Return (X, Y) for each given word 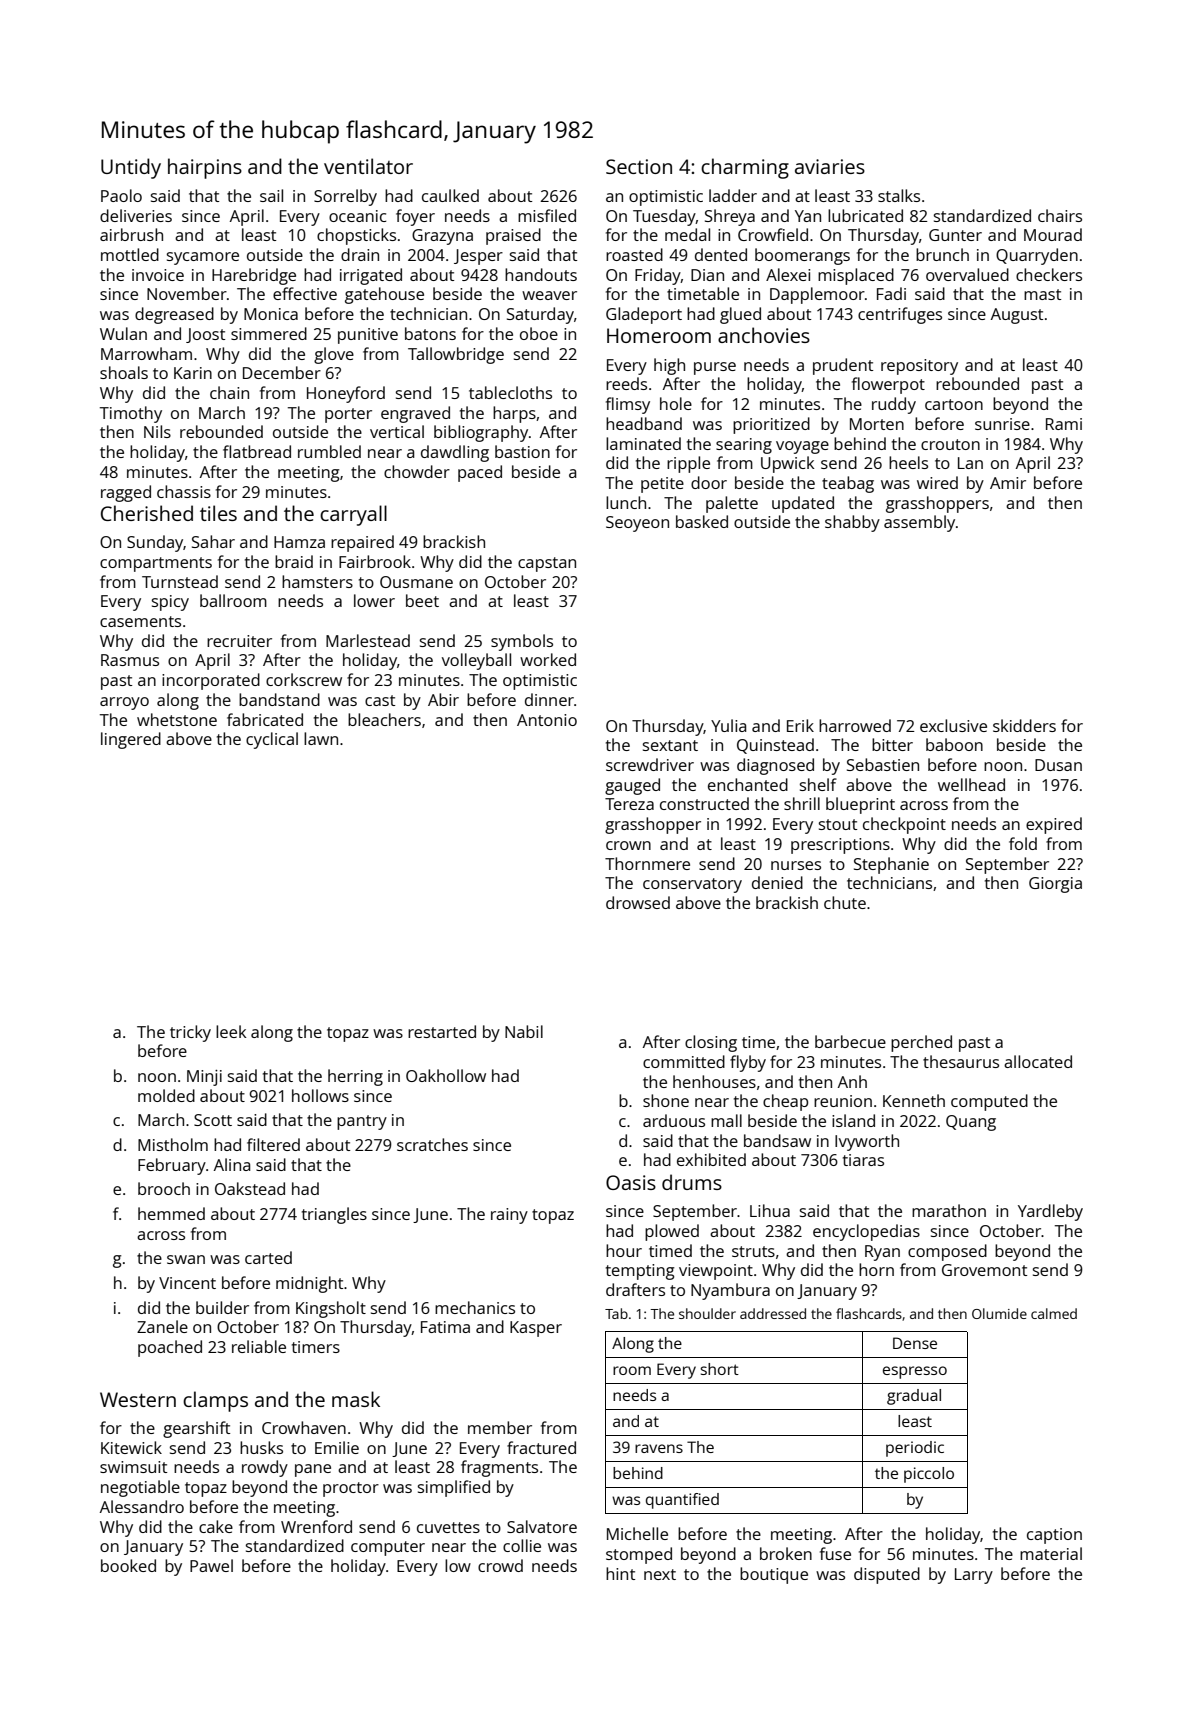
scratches (432, 1144)
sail (271, 195)
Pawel (211, 1565)
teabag (848, 484)
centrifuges (900, 315)
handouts (541, 274)
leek (231, 1031)
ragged (126, 493)
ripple (688, 464)
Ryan (882, 1253)
